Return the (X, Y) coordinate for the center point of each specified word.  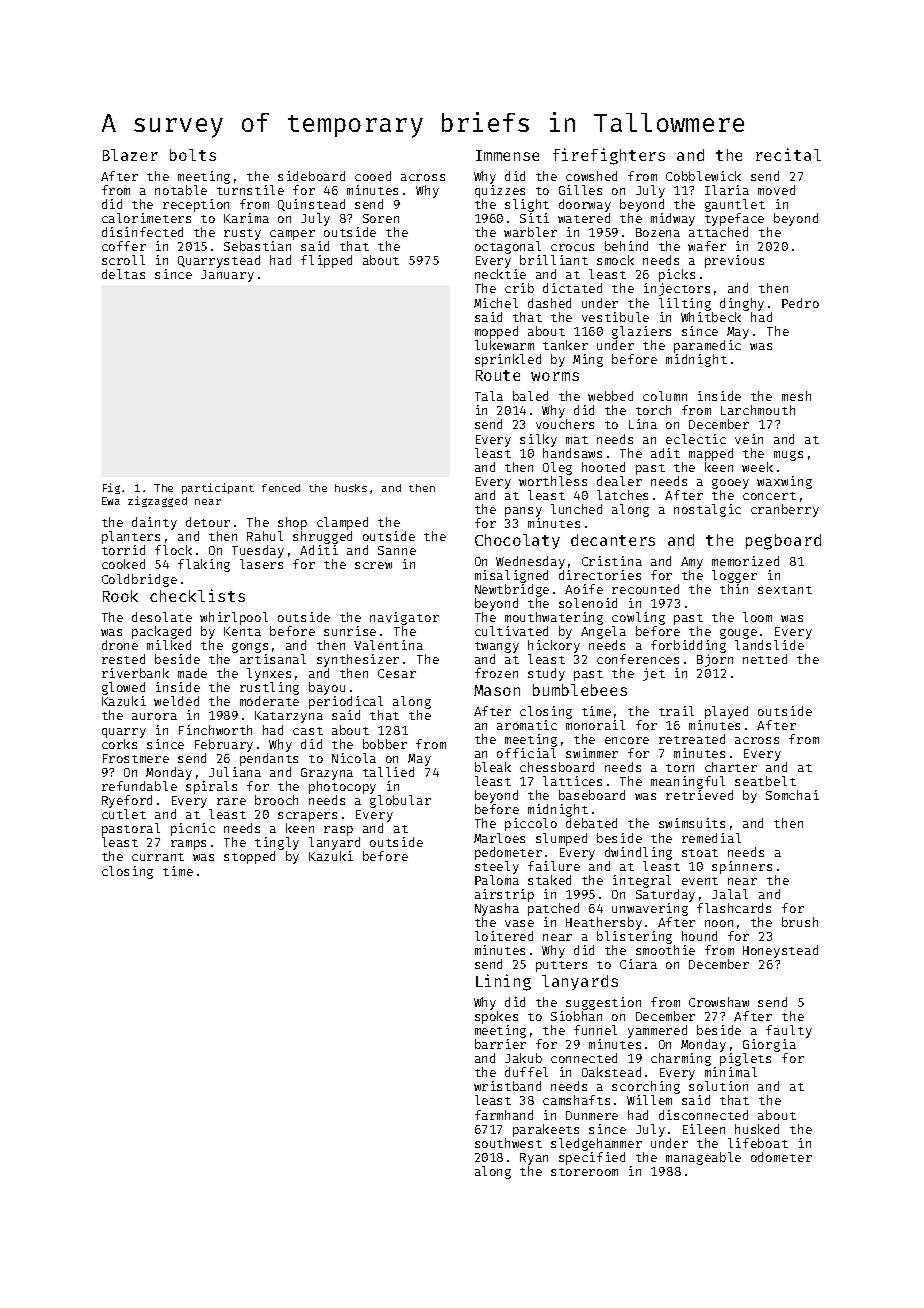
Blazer (130, 155)
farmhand (504, 1115)
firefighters (609, 156)
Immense (507, 155)
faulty (789, 1031)
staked (549, 880)
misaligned (511, 576)
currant (158, 857)
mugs (788, 456)
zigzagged (157, 501)
